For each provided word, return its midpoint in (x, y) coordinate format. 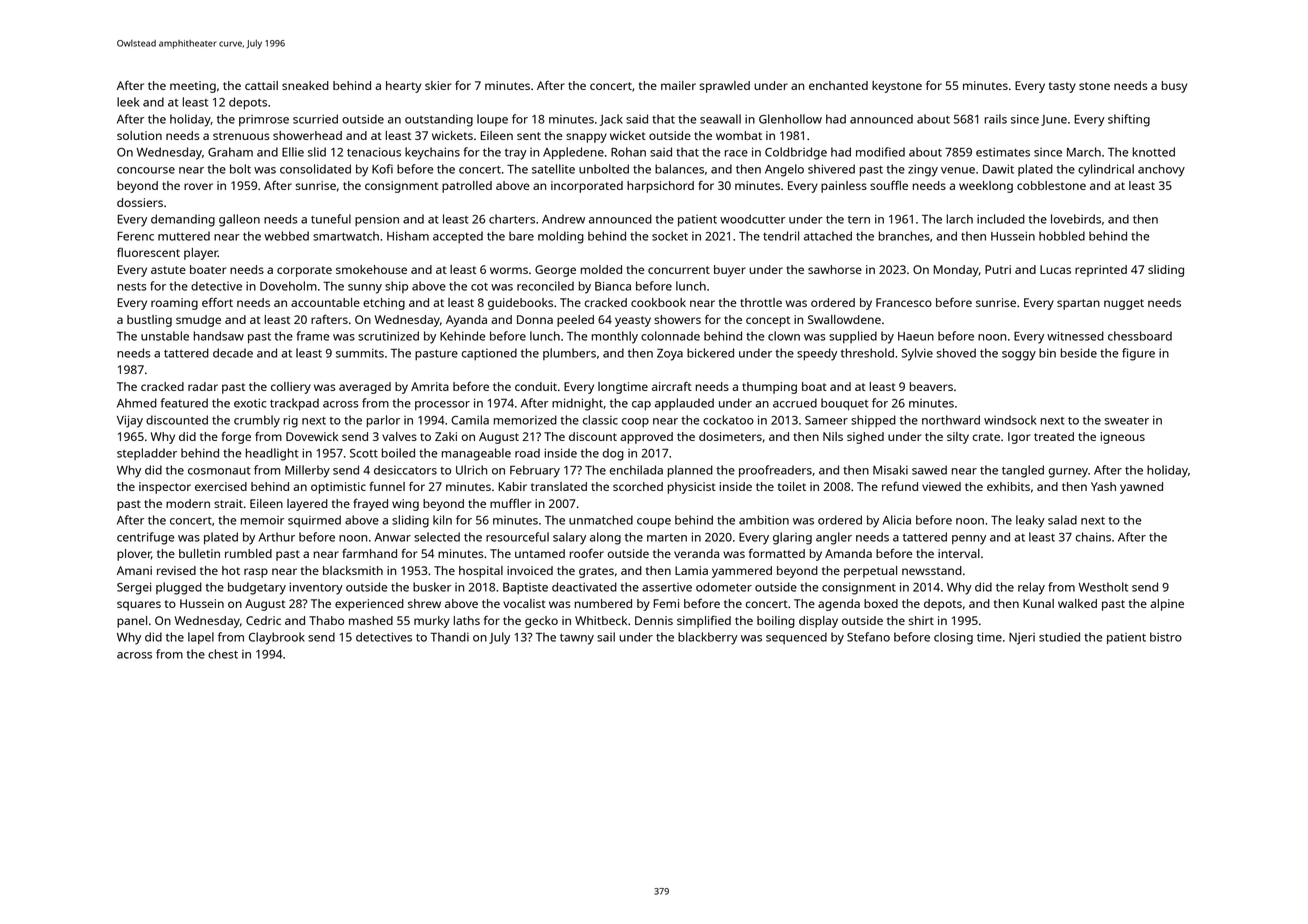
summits (360, 353)
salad (1062, 520)
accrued (795, 403)
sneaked (305, 85)
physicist (692, 488)
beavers (931, 386)
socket (670, 236)
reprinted (1101, 271)
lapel (201, 638)
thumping (769, 388)
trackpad (294, 404)
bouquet (845, 404)
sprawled (725, 87)
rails (996, 119)
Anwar (392, 537)
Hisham (408, 236)
